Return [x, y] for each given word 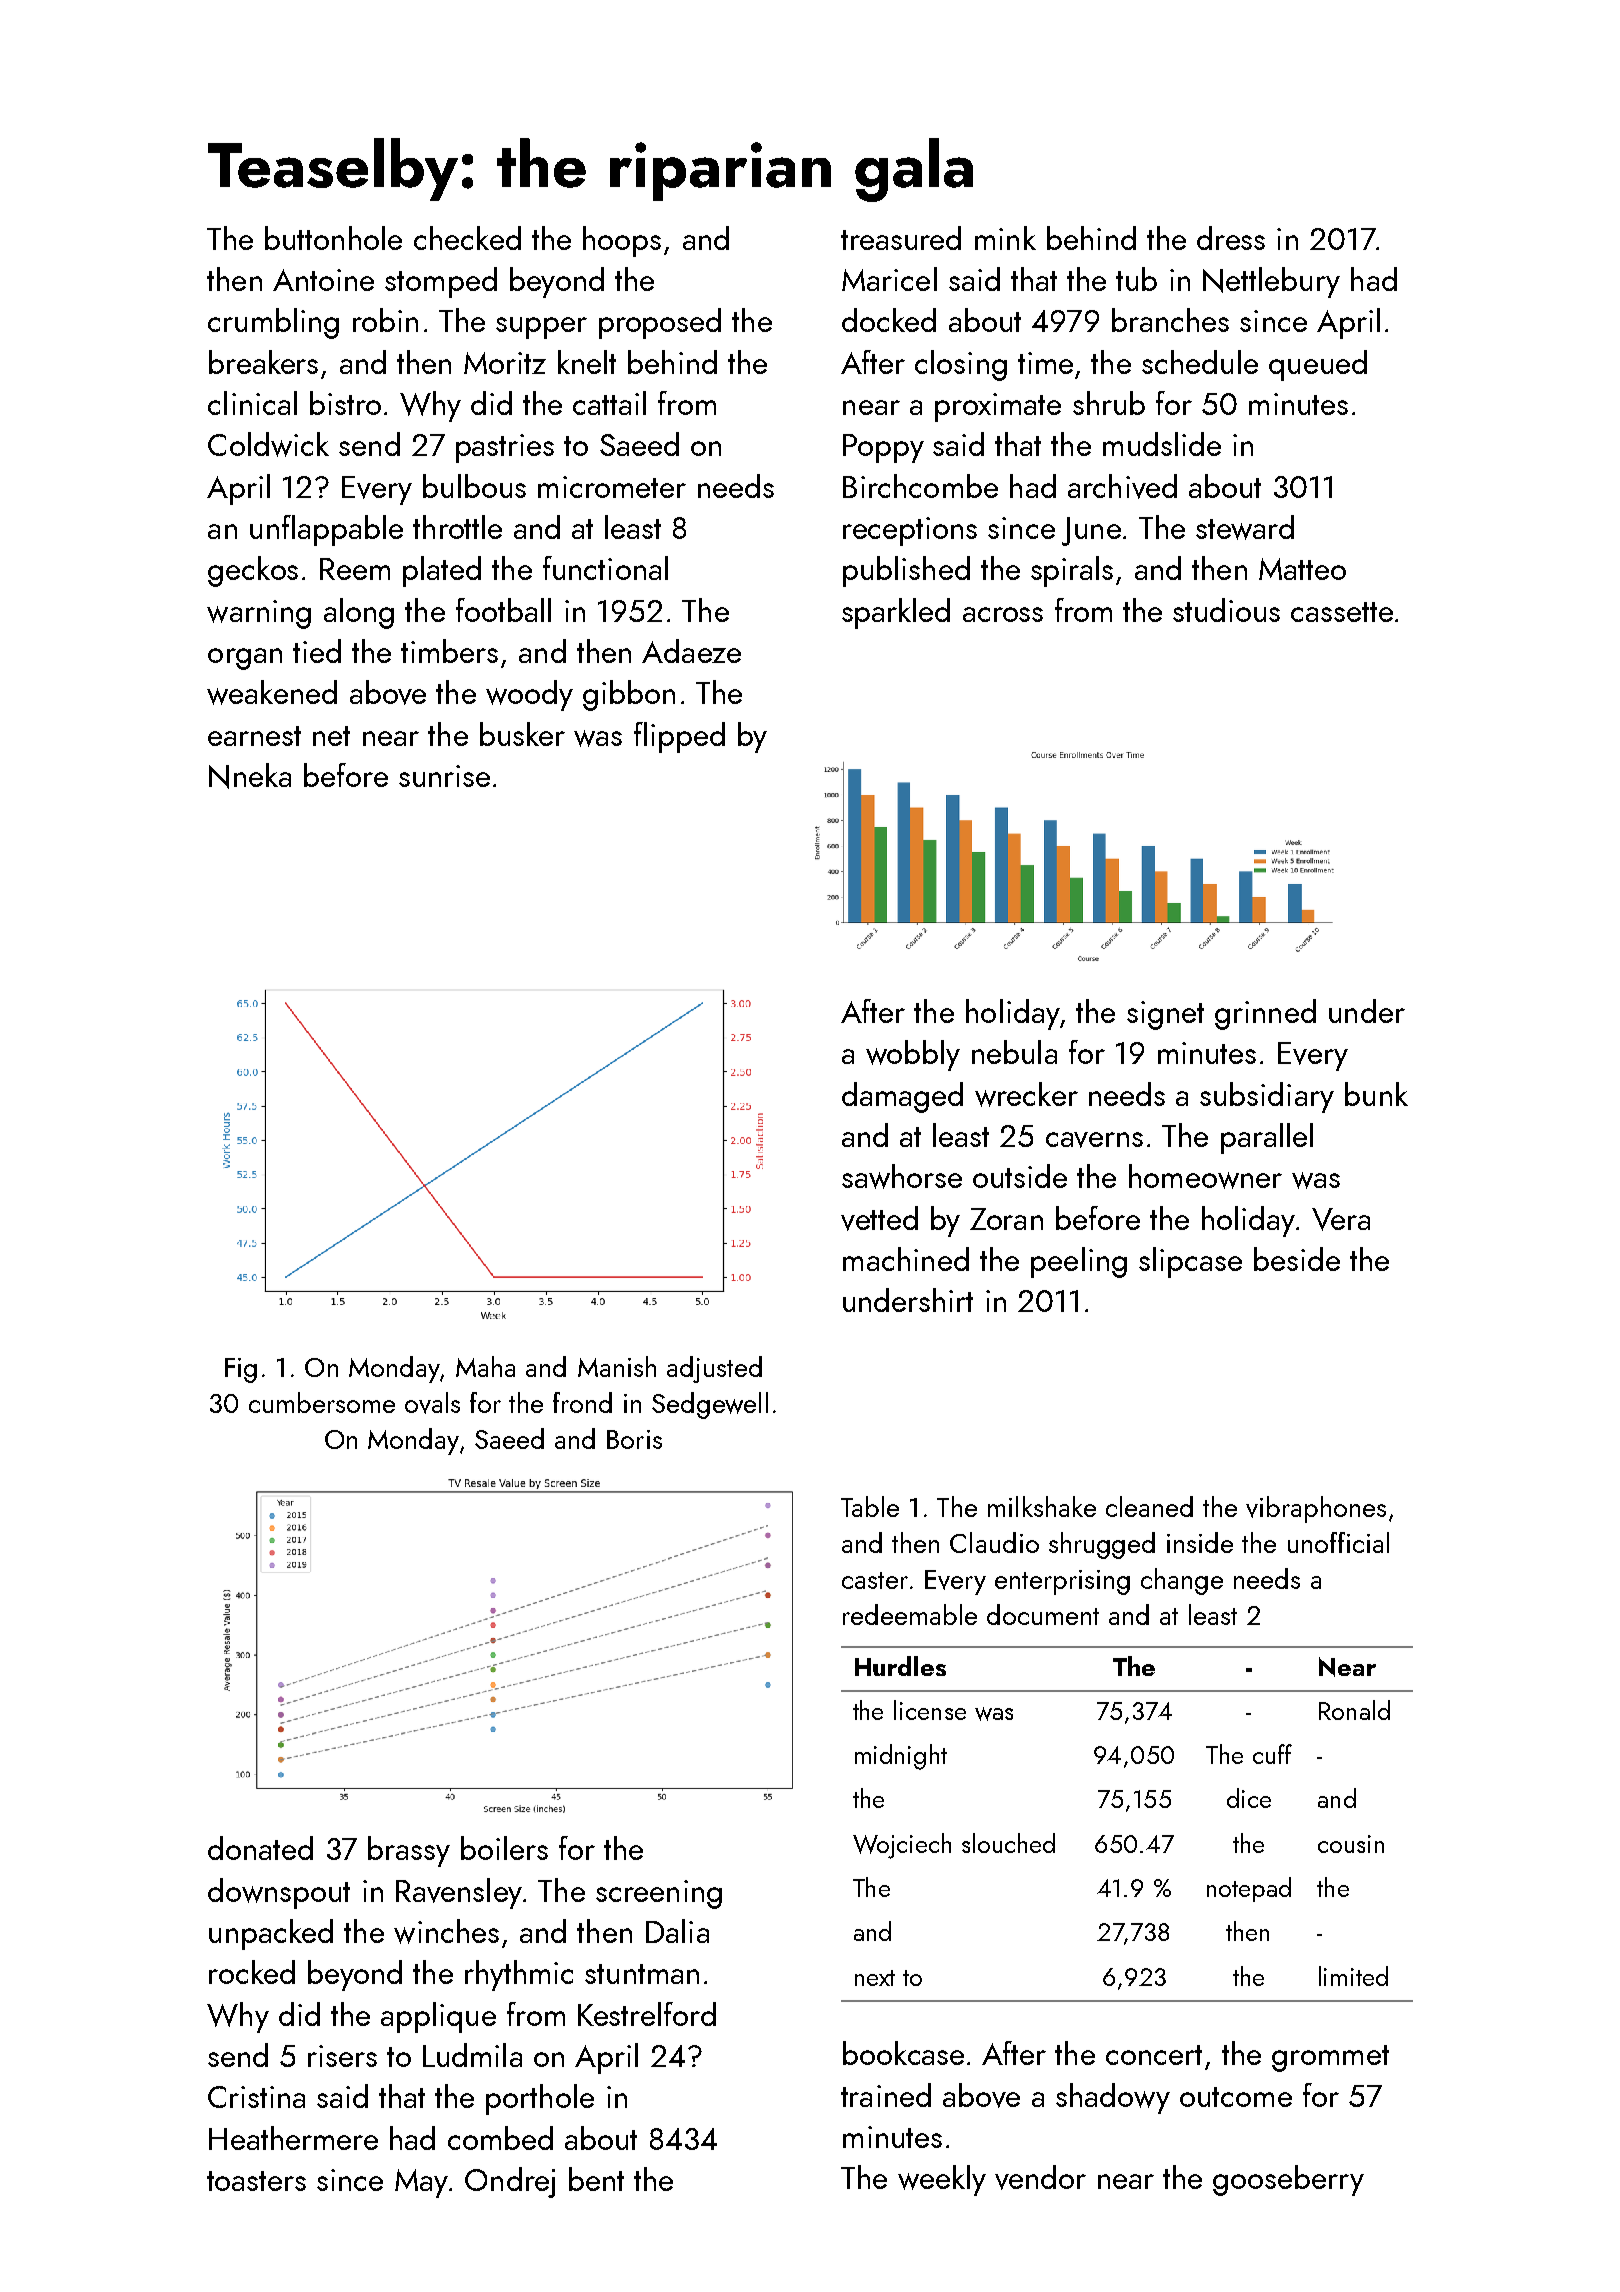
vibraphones [1316, 1509]
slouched [1008, 1843]
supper [541, 328]
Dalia [677, 1931]
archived [1122, 486]
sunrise [444, 776]
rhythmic [519, 1975]
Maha [485, 1366]
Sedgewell [710, 1405]
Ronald [1354, 1710]
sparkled [896, 613]
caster [875, 1580]
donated [260, 1848]
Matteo [1302, 569]
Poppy [883, 448]
